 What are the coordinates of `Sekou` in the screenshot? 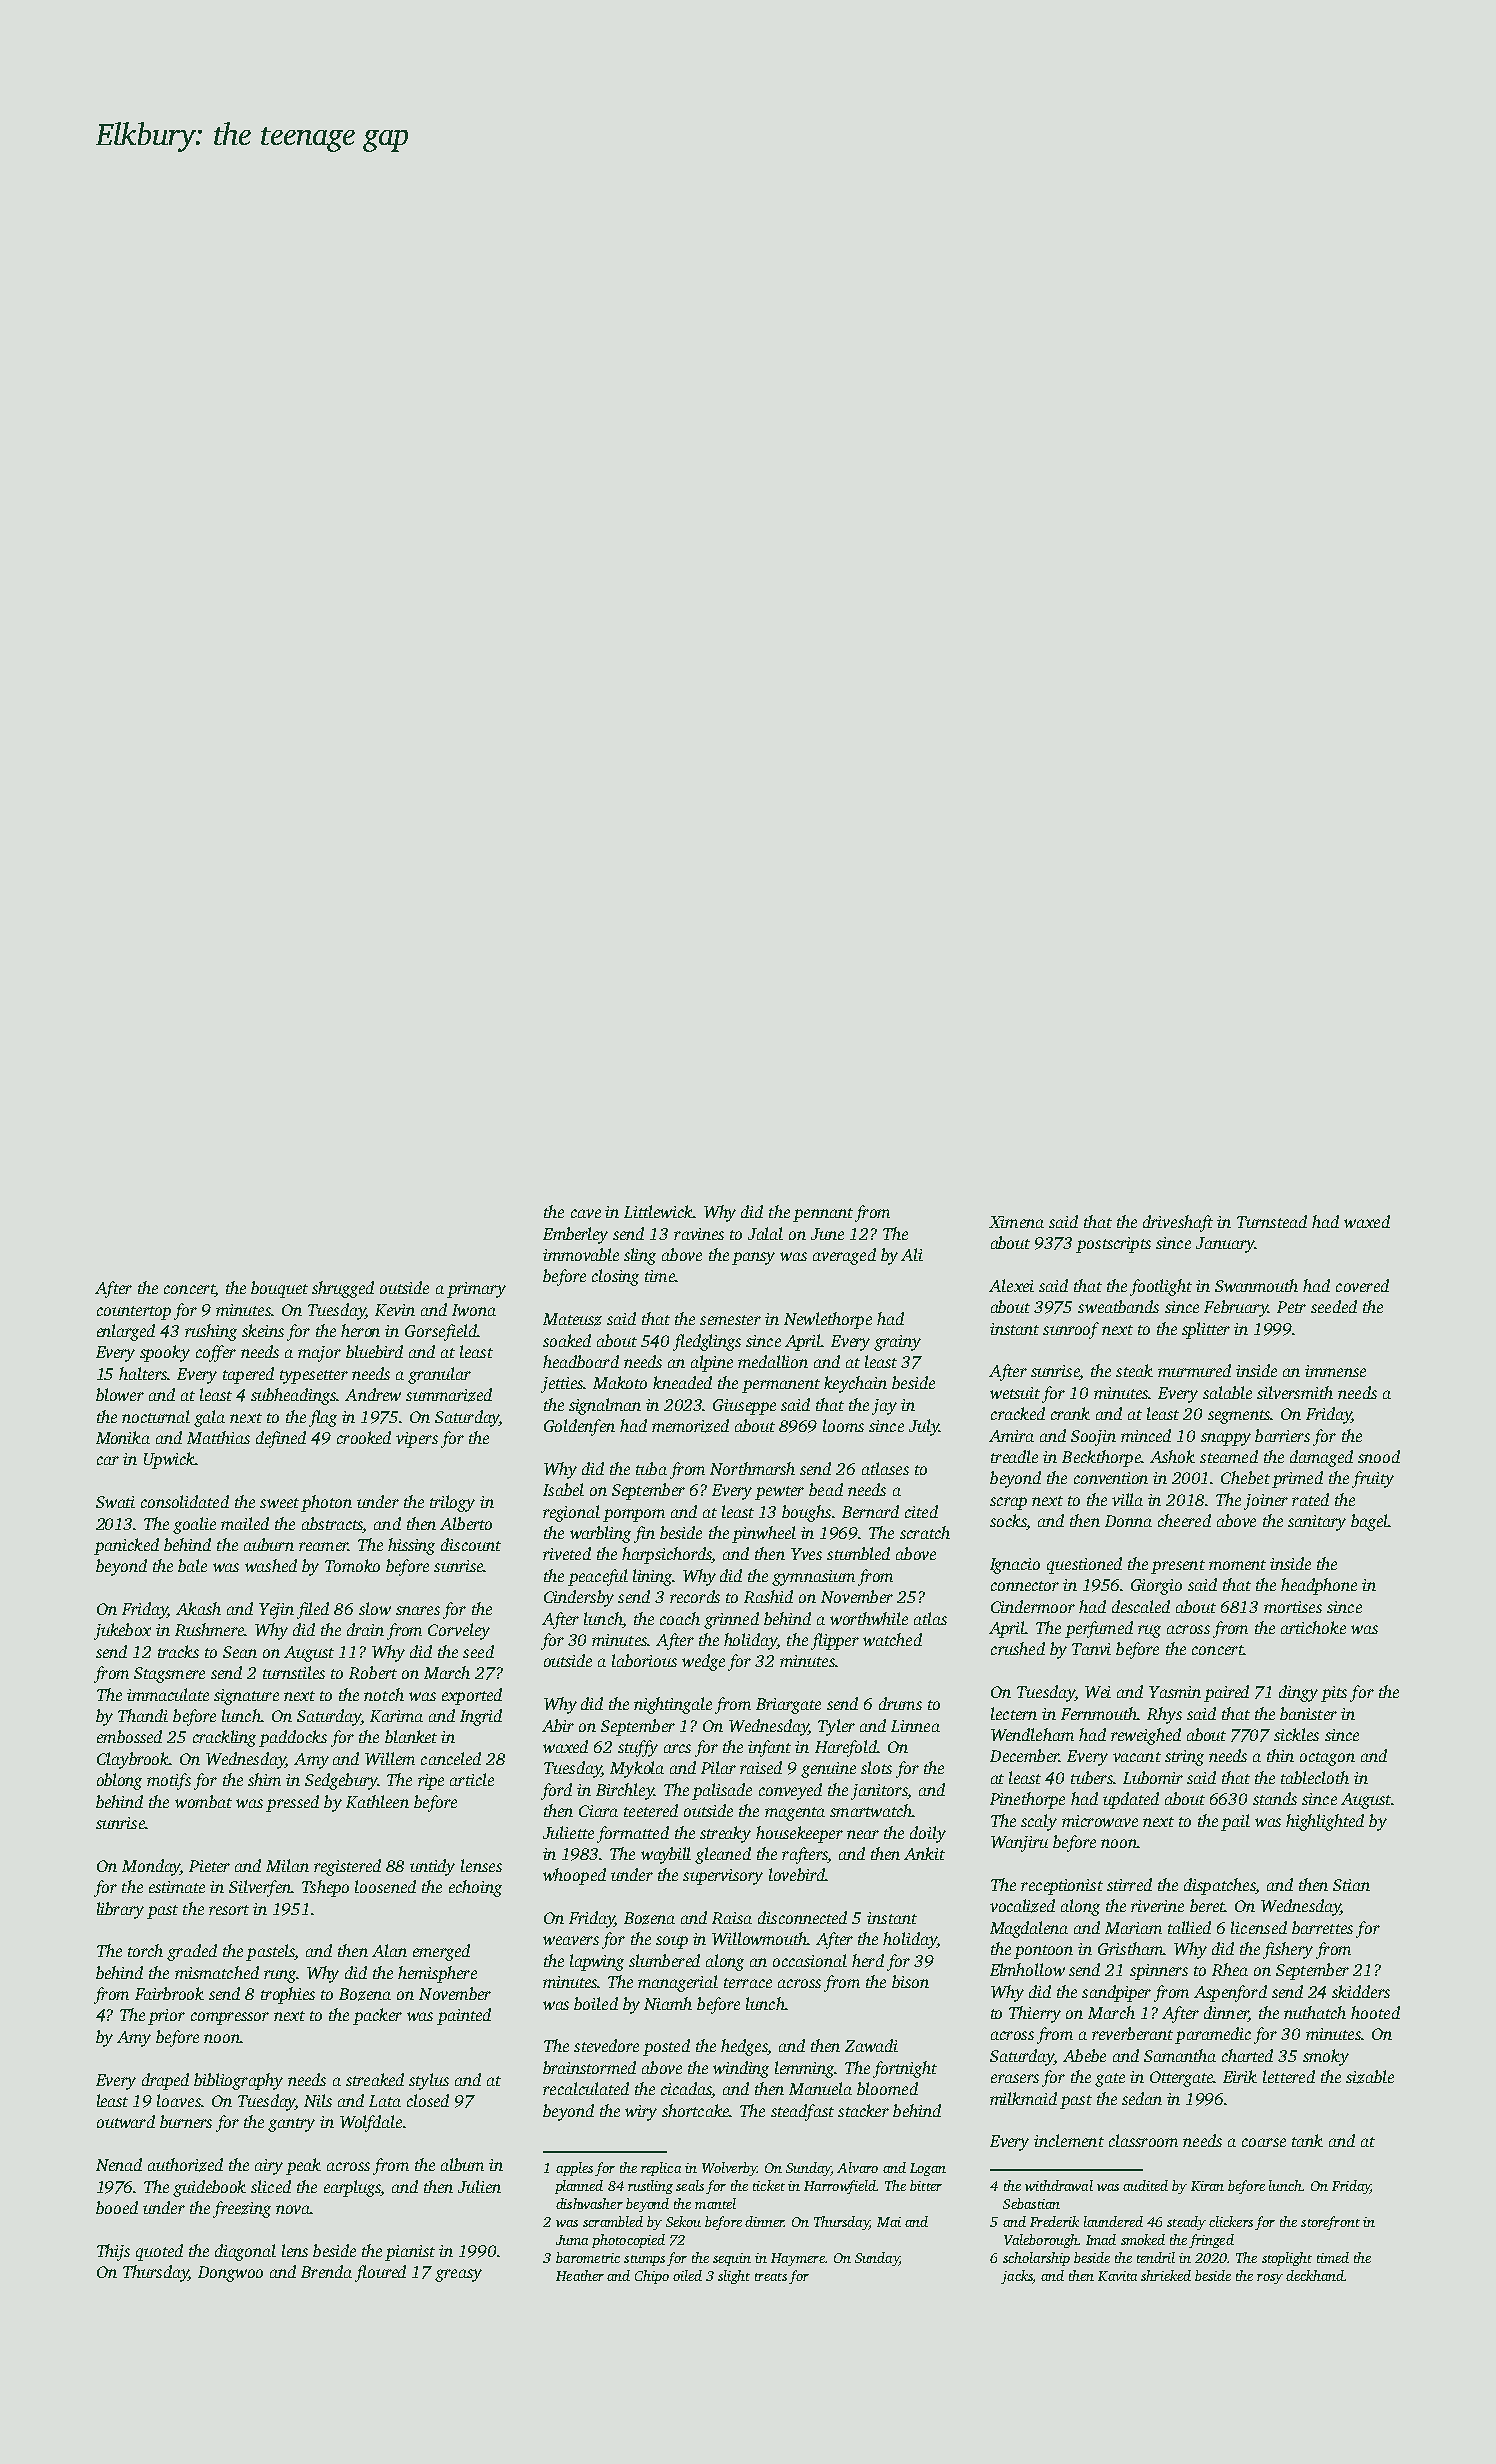 It's located at (683, 2221).
